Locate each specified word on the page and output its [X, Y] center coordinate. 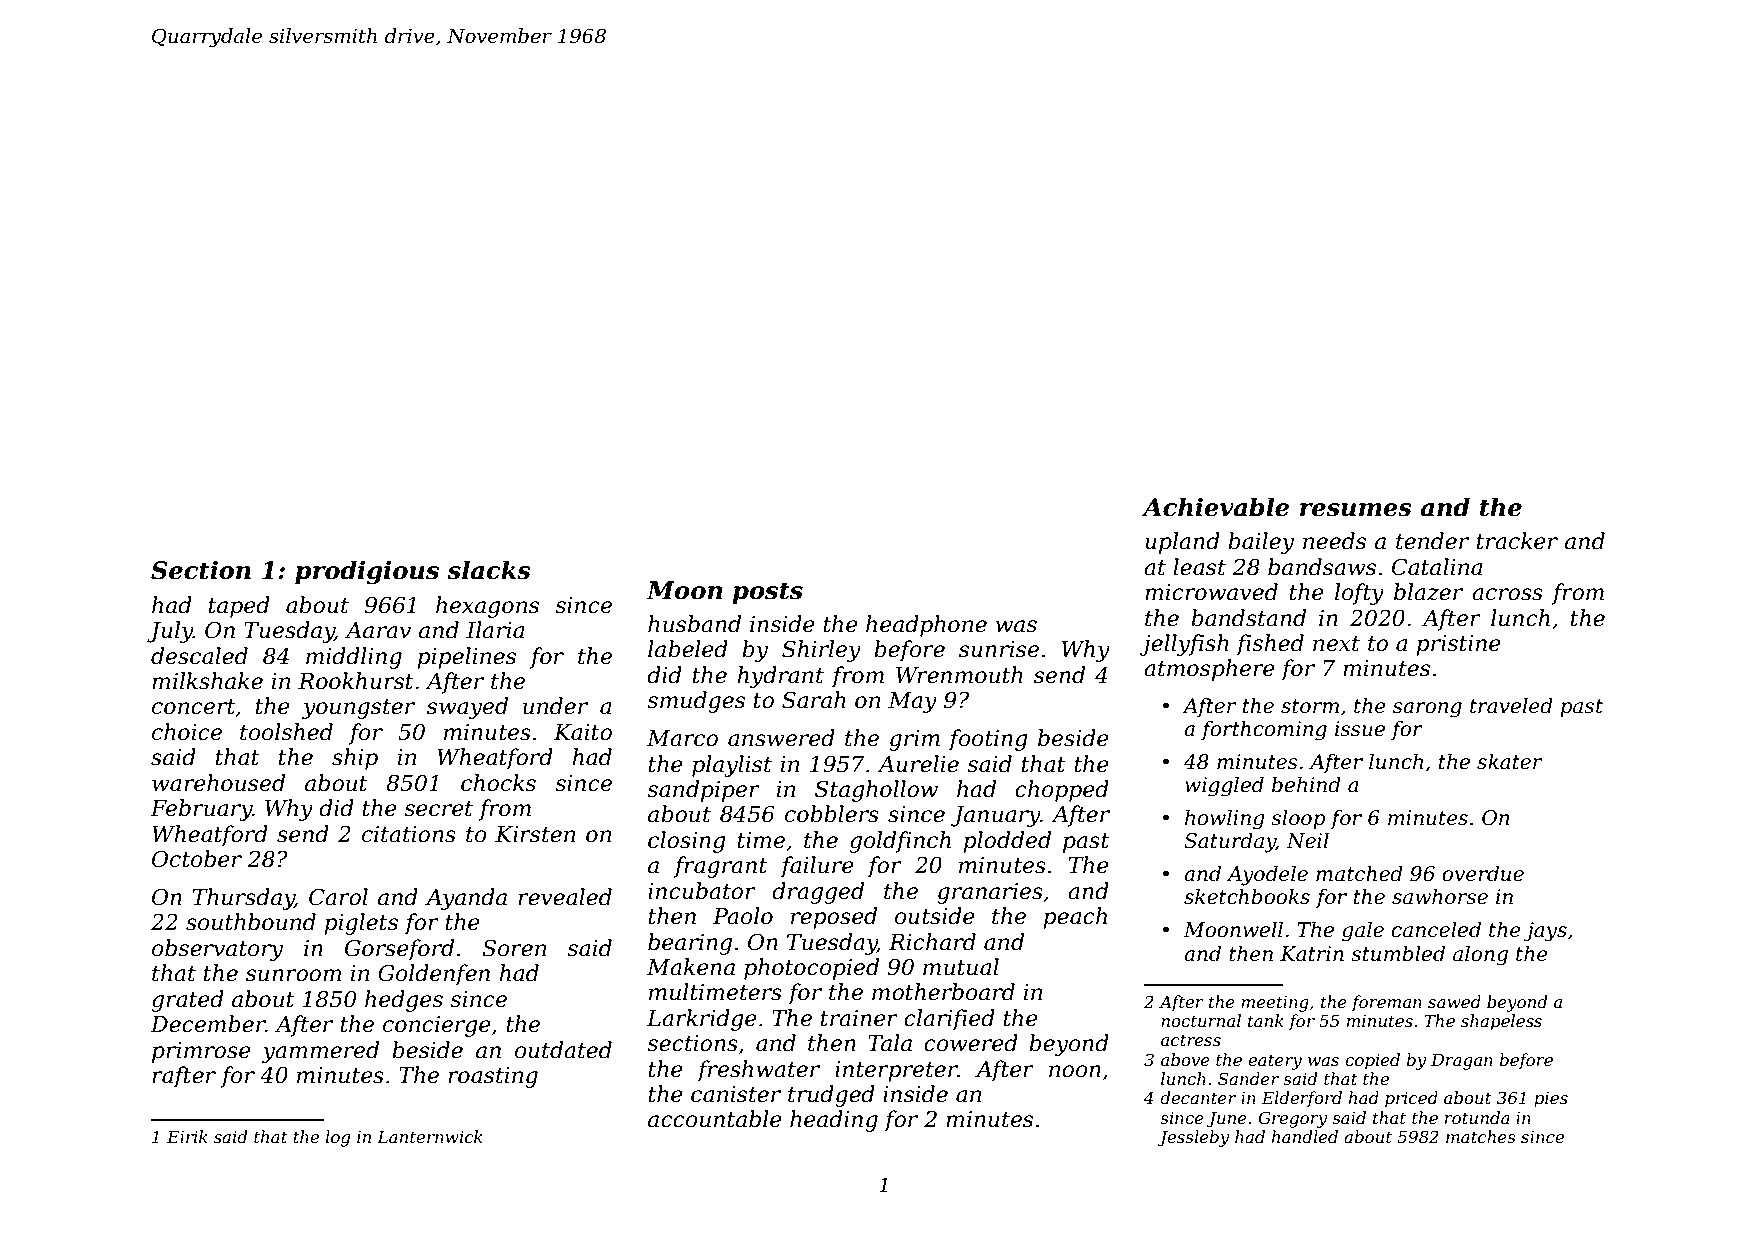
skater [1509, 761]
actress [1191, 1040]
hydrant [780, 677]
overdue [1483, 873]
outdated [563, 1050]
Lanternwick [430, 1136]
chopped [1062, 791]
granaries [990, 893]
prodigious [367, 572]
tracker [1517, 541]
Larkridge [702, 1020]
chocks [498, 783]
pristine [1458, 645]
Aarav [378, 630]
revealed [565, 897]
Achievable [1215, 507]
